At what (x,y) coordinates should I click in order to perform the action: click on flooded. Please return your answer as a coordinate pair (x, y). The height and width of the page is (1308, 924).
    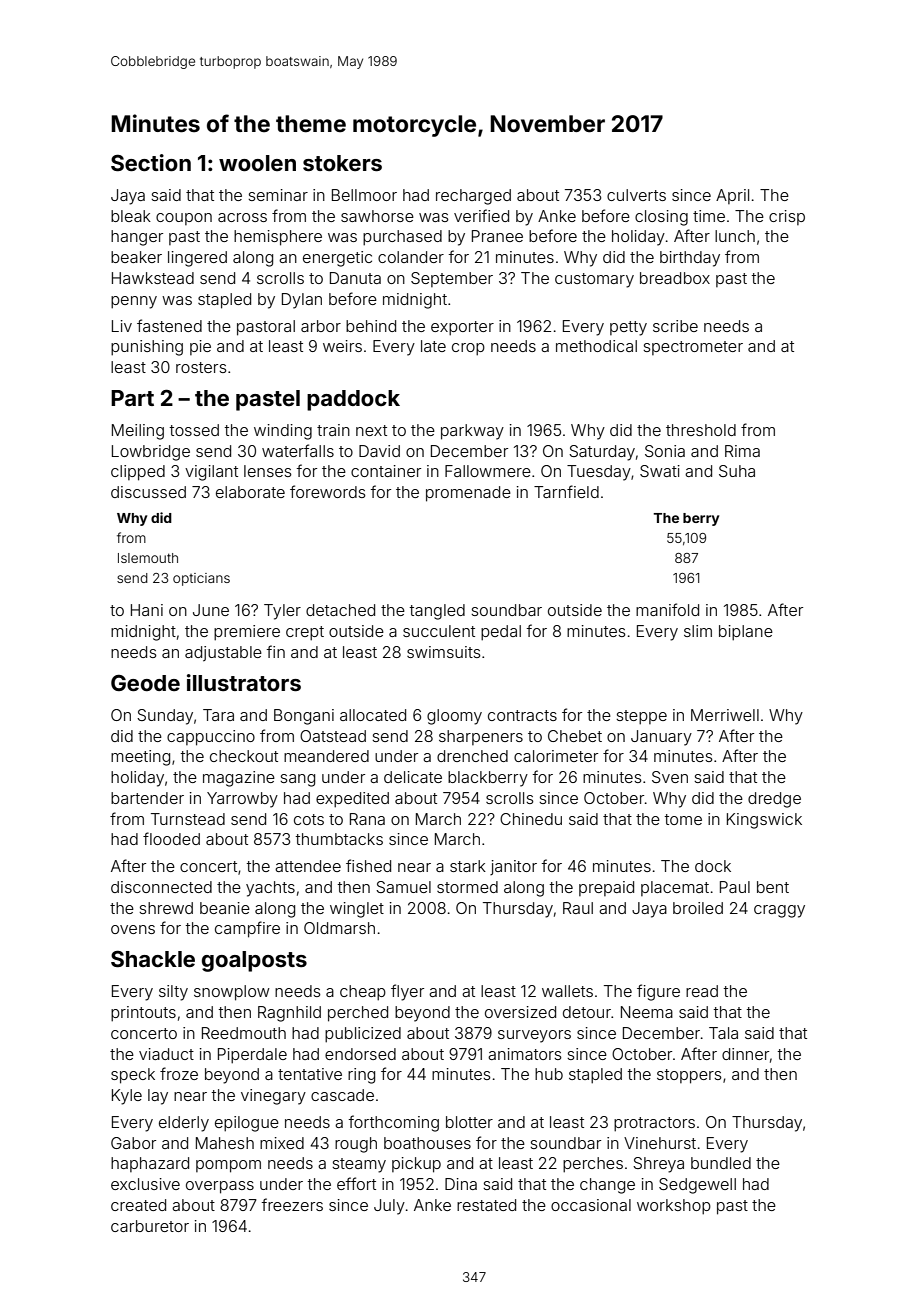
    Looking at the image, I should click on (171, 838).
